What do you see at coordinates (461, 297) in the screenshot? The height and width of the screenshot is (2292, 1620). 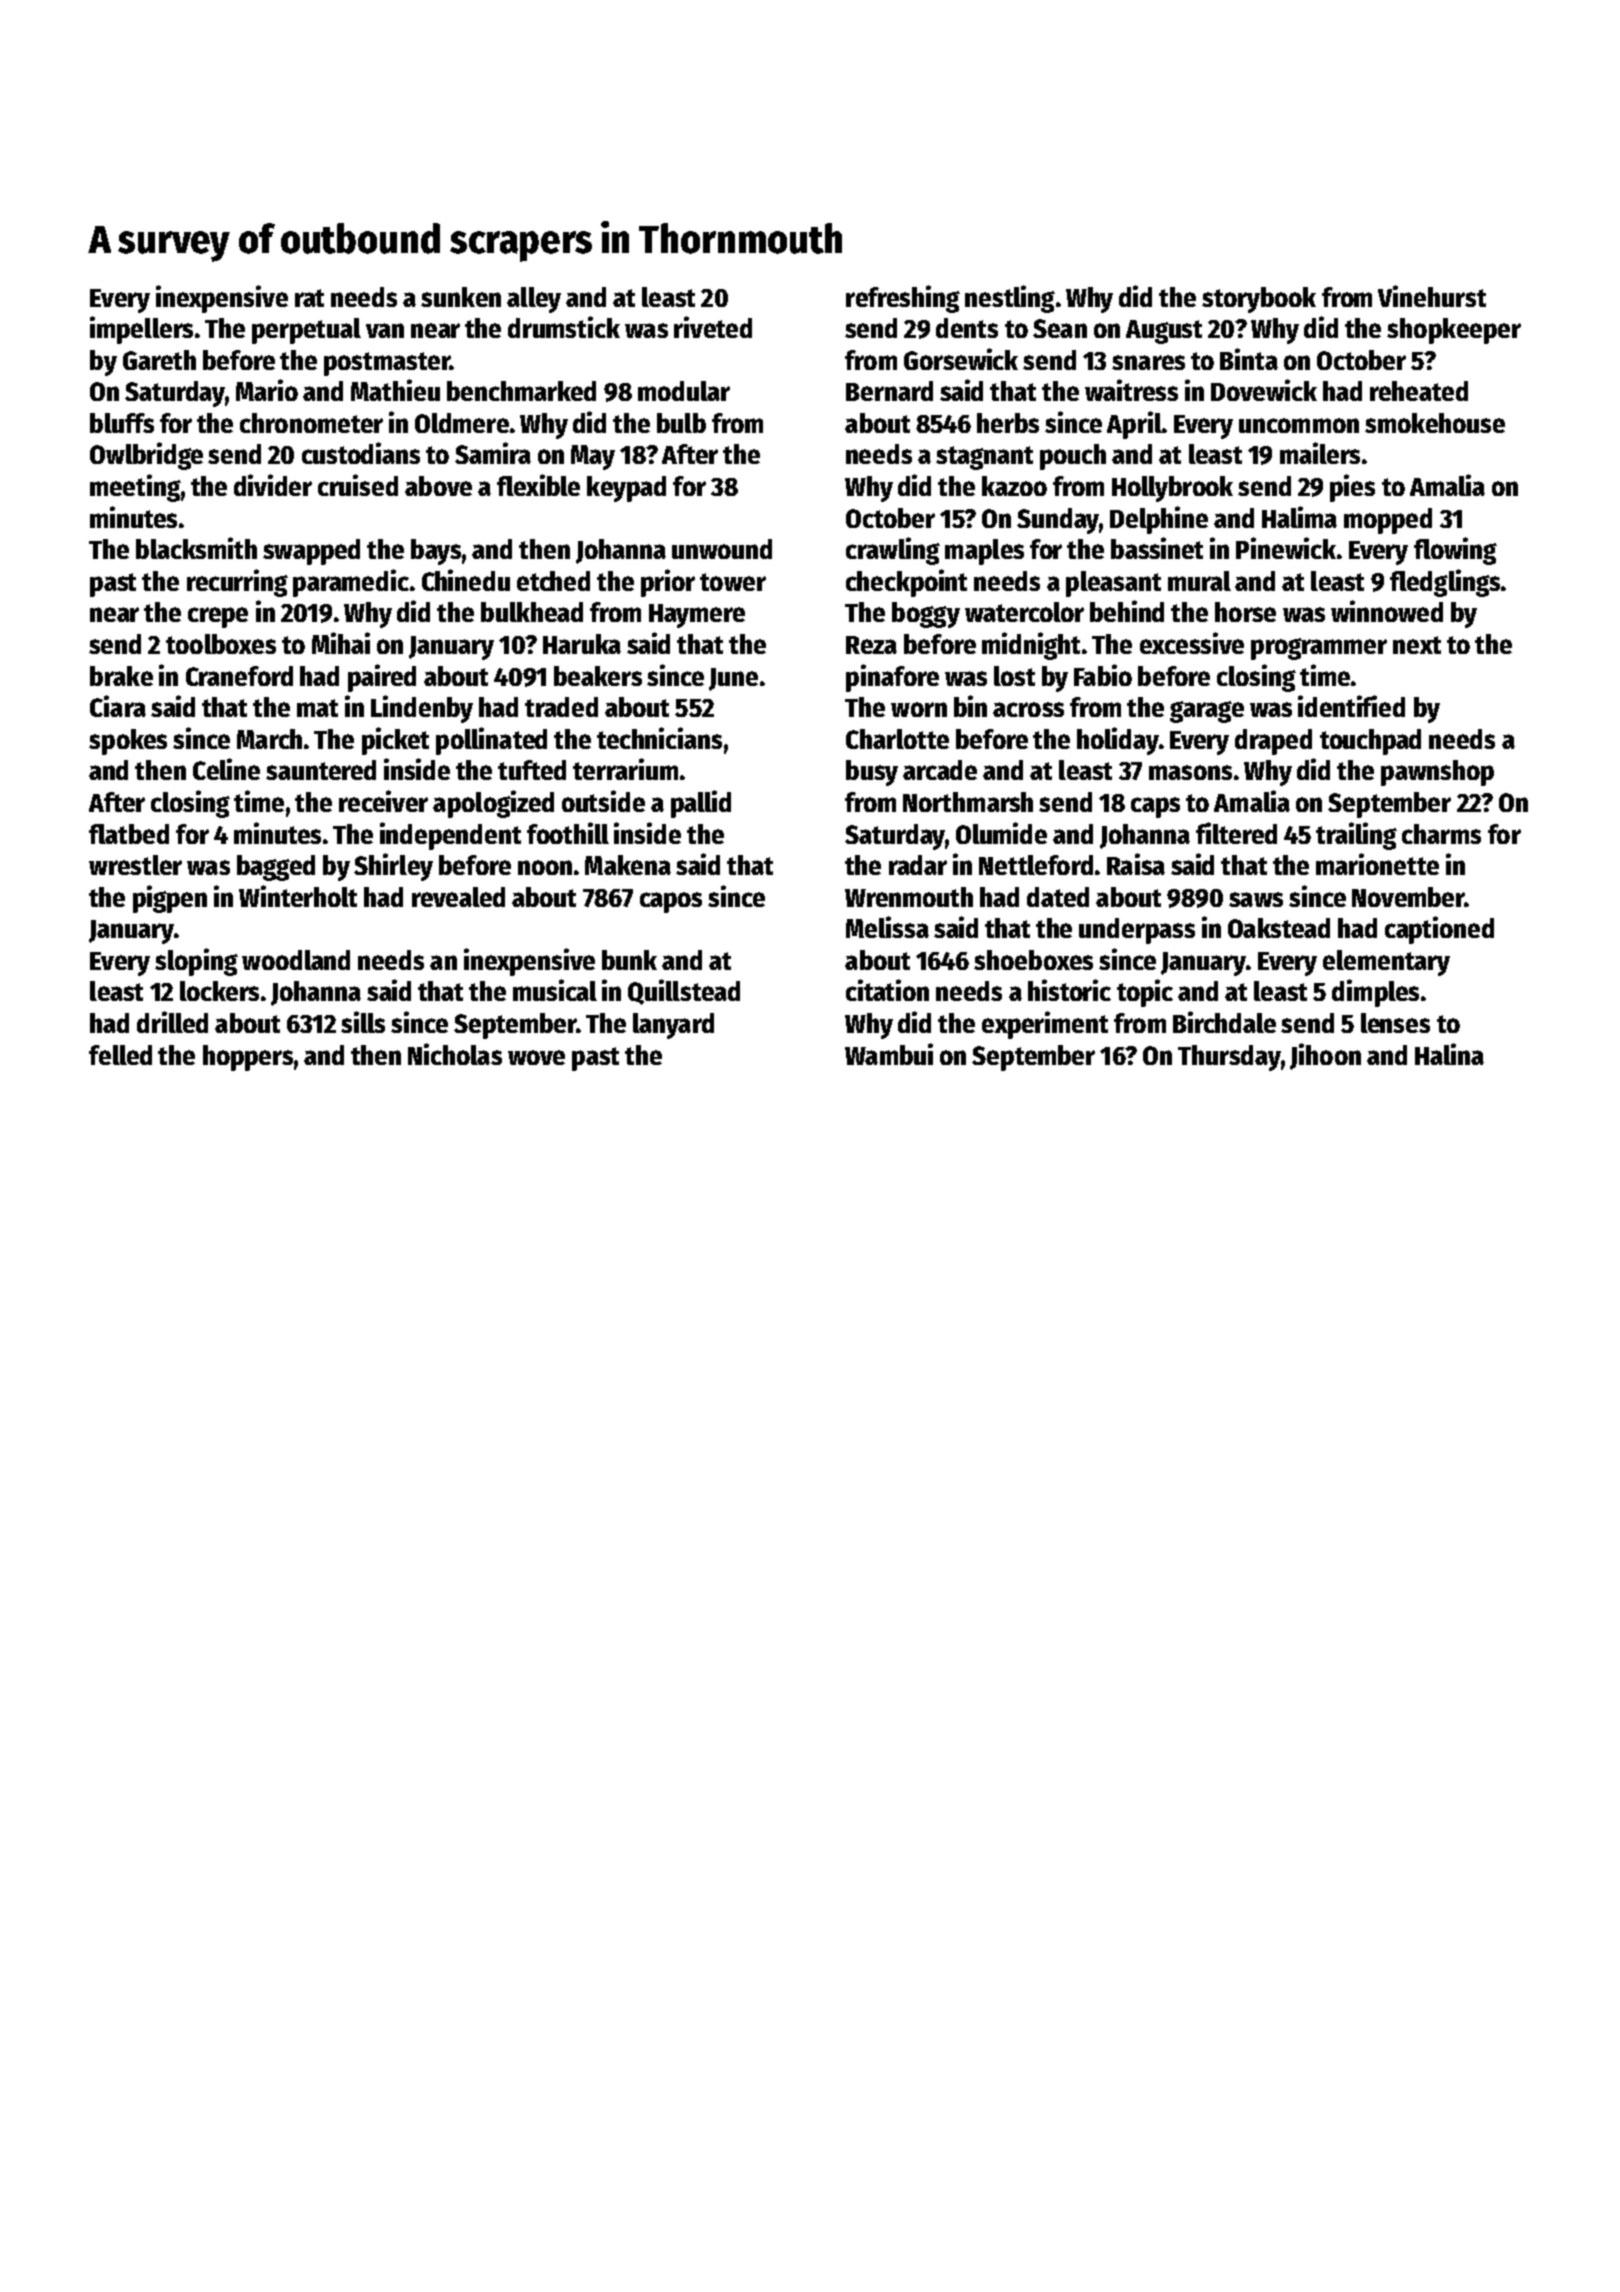 I see `sunken` at bounding box center [461, 297].
